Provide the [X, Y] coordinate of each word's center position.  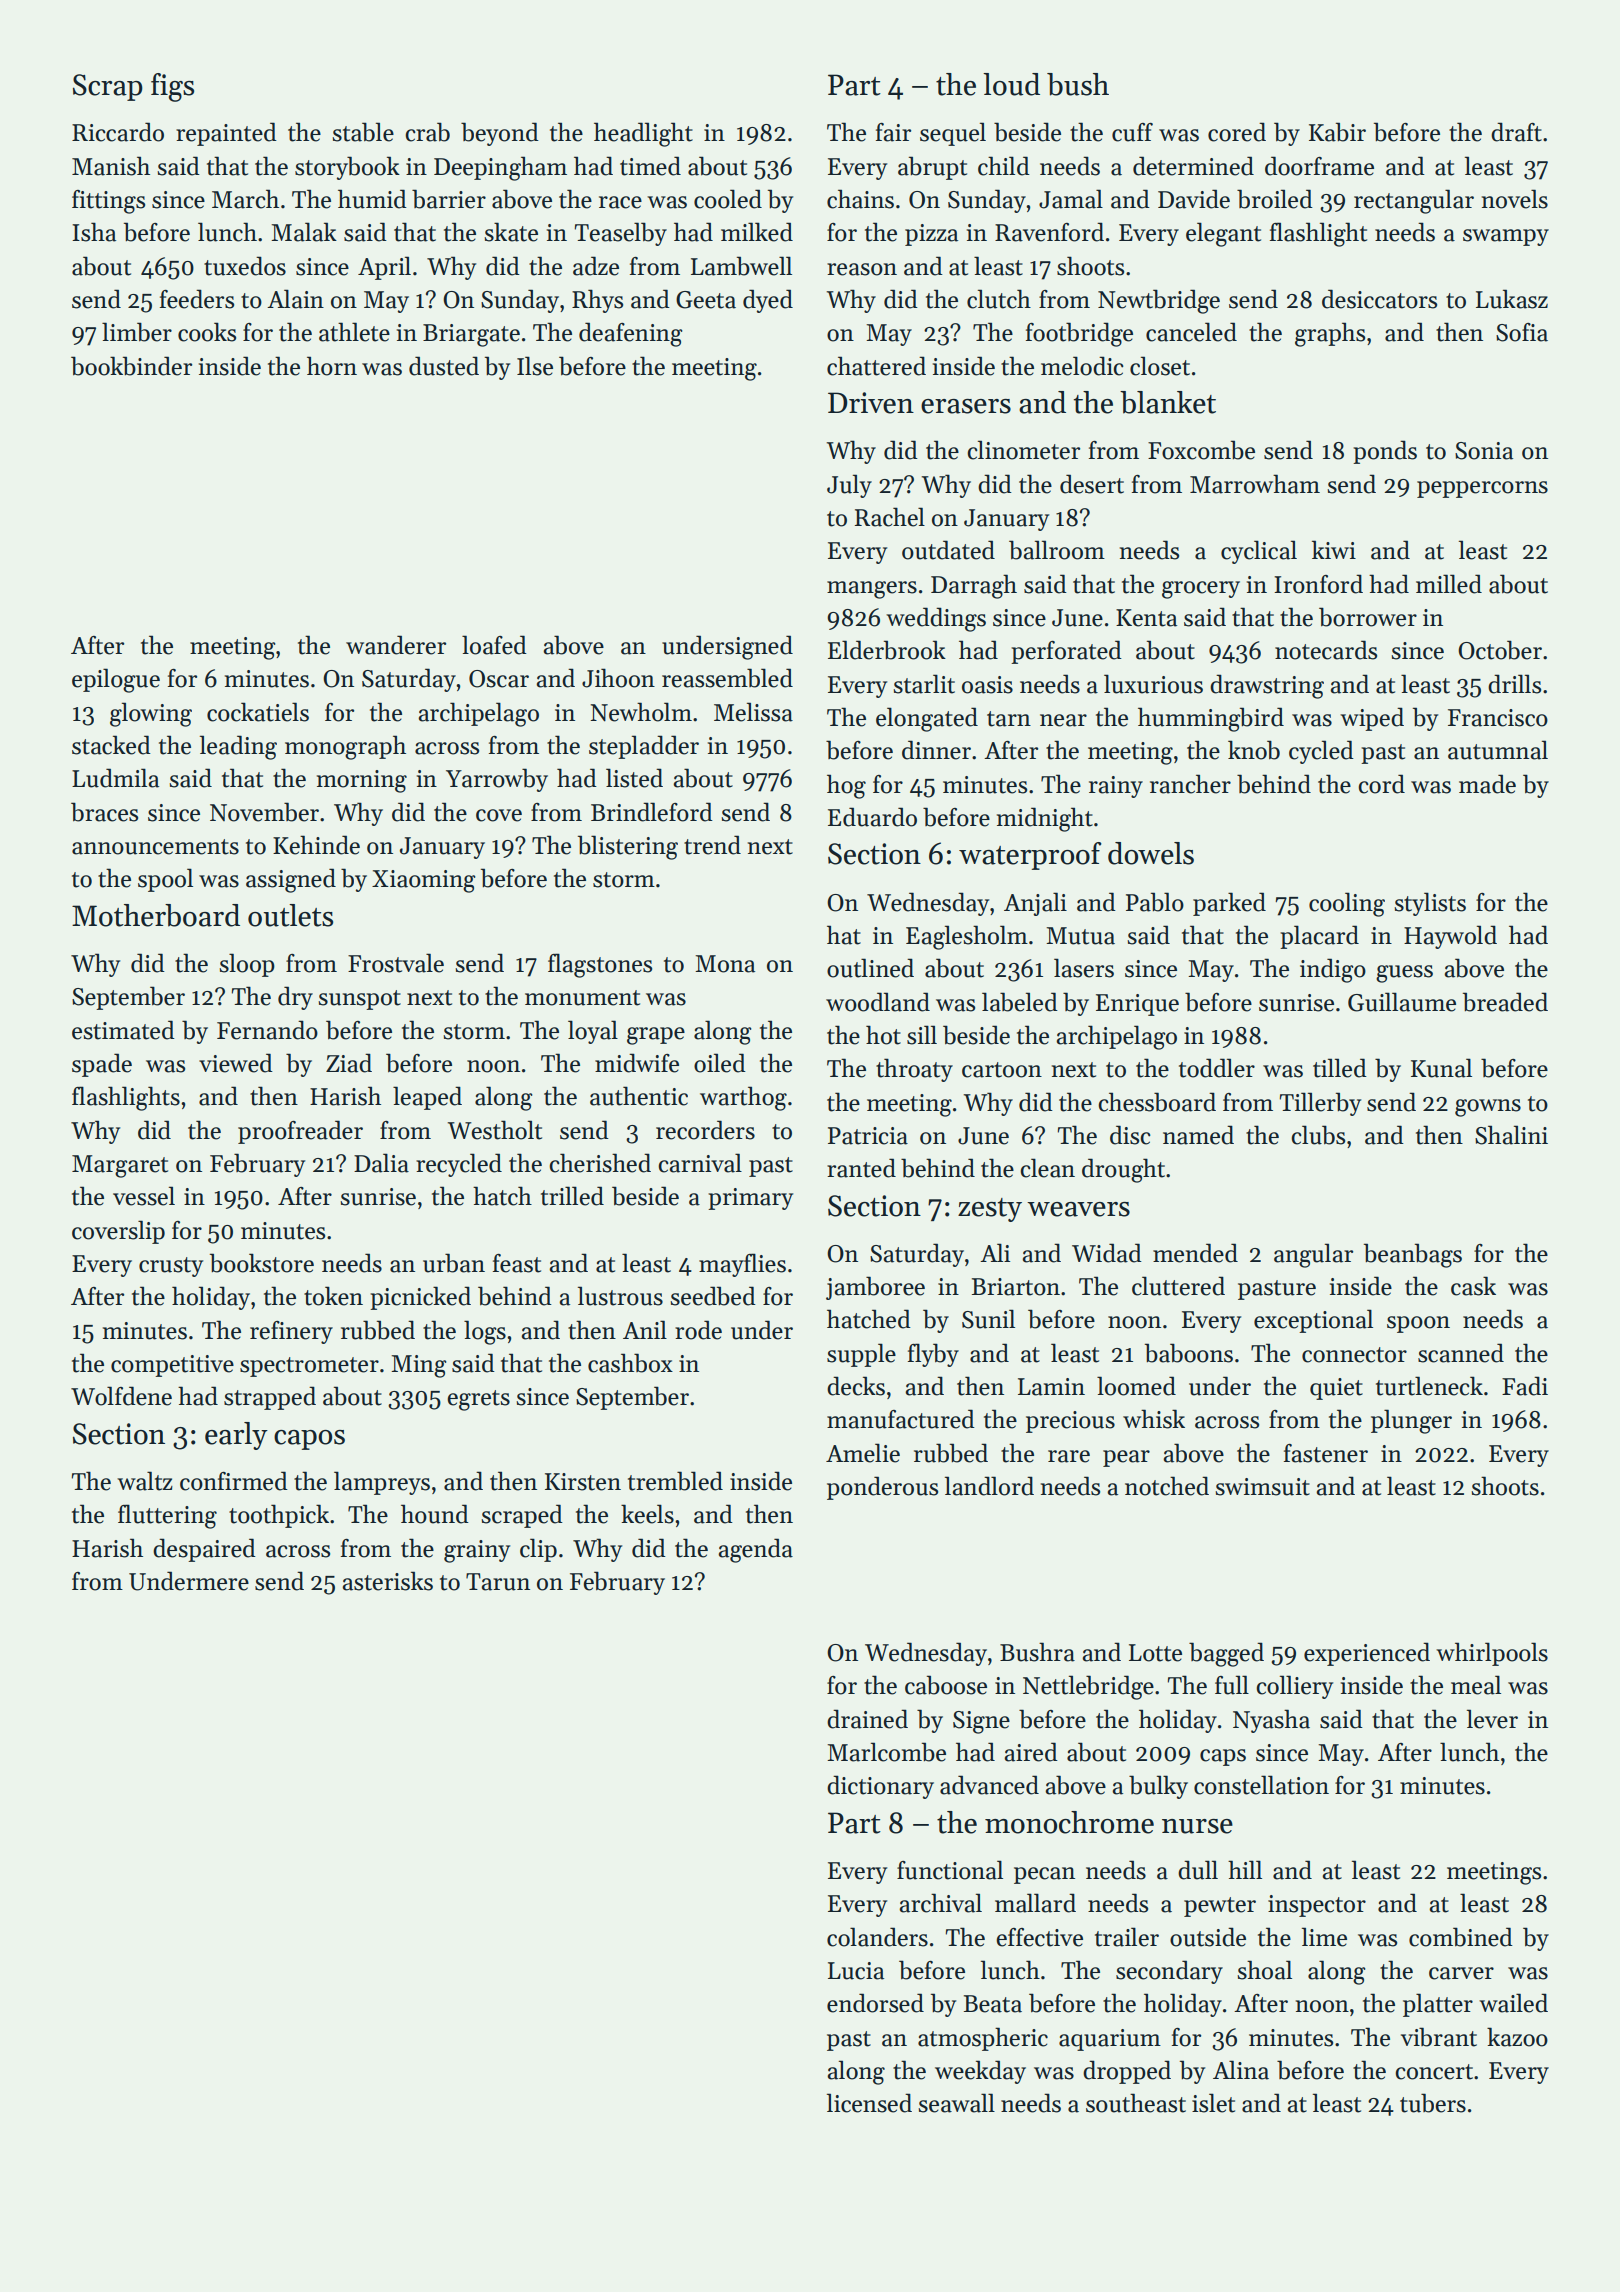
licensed [869, 2103]
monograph [345, 747]
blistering [628, 847]
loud [1011, 84]
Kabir [1337, 132]
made [1487, 784]
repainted [226, 134]
